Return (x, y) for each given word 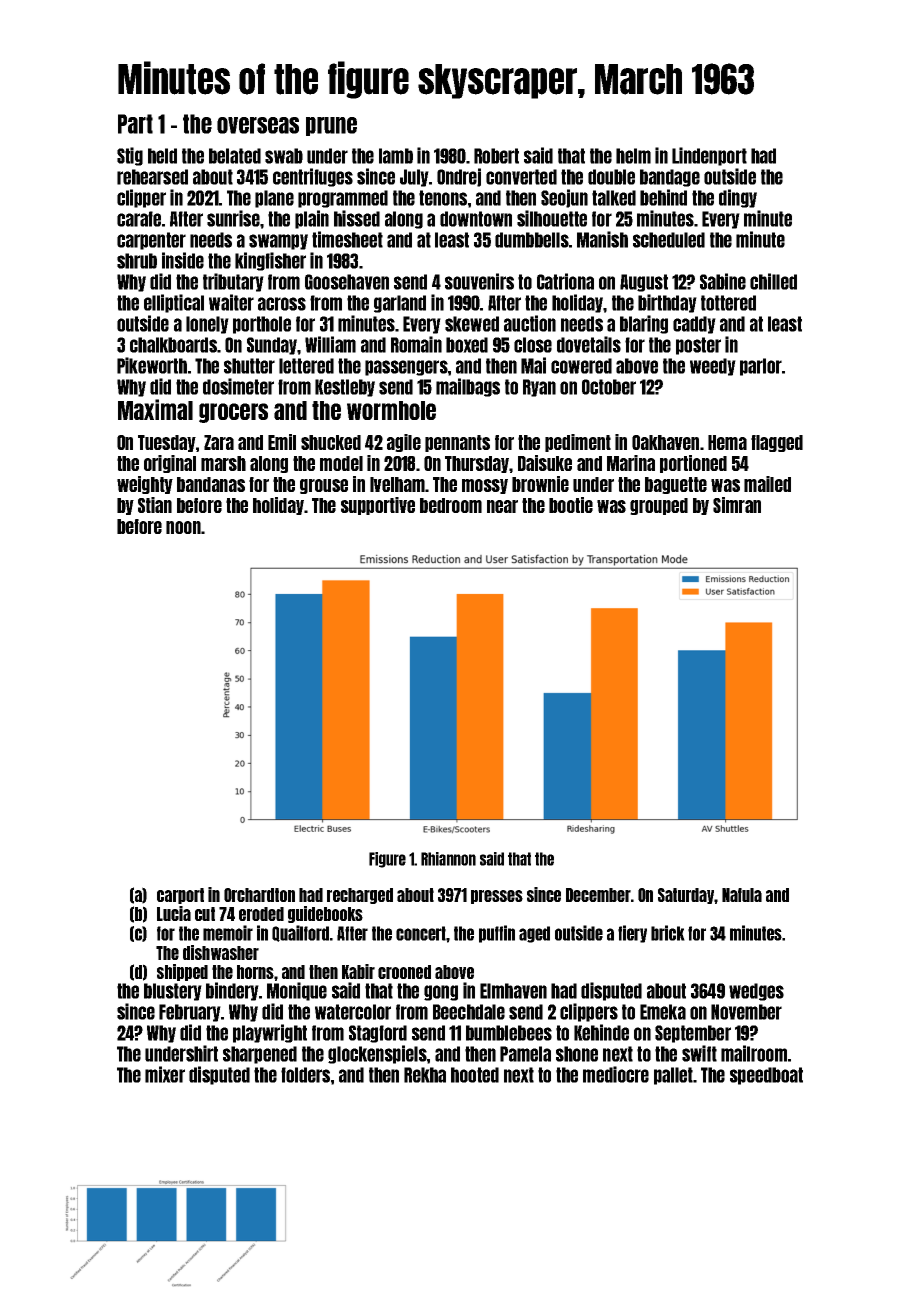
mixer (165, 1074)
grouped (659, 506)
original (170, 464)
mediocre (616, 1074)
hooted (475, 1075)
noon (183, 527)
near (502, 506)
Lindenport (709, 156)
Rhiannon (448, 859)
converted (521, 177)
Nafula (742, 895)
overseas (258, 125)
